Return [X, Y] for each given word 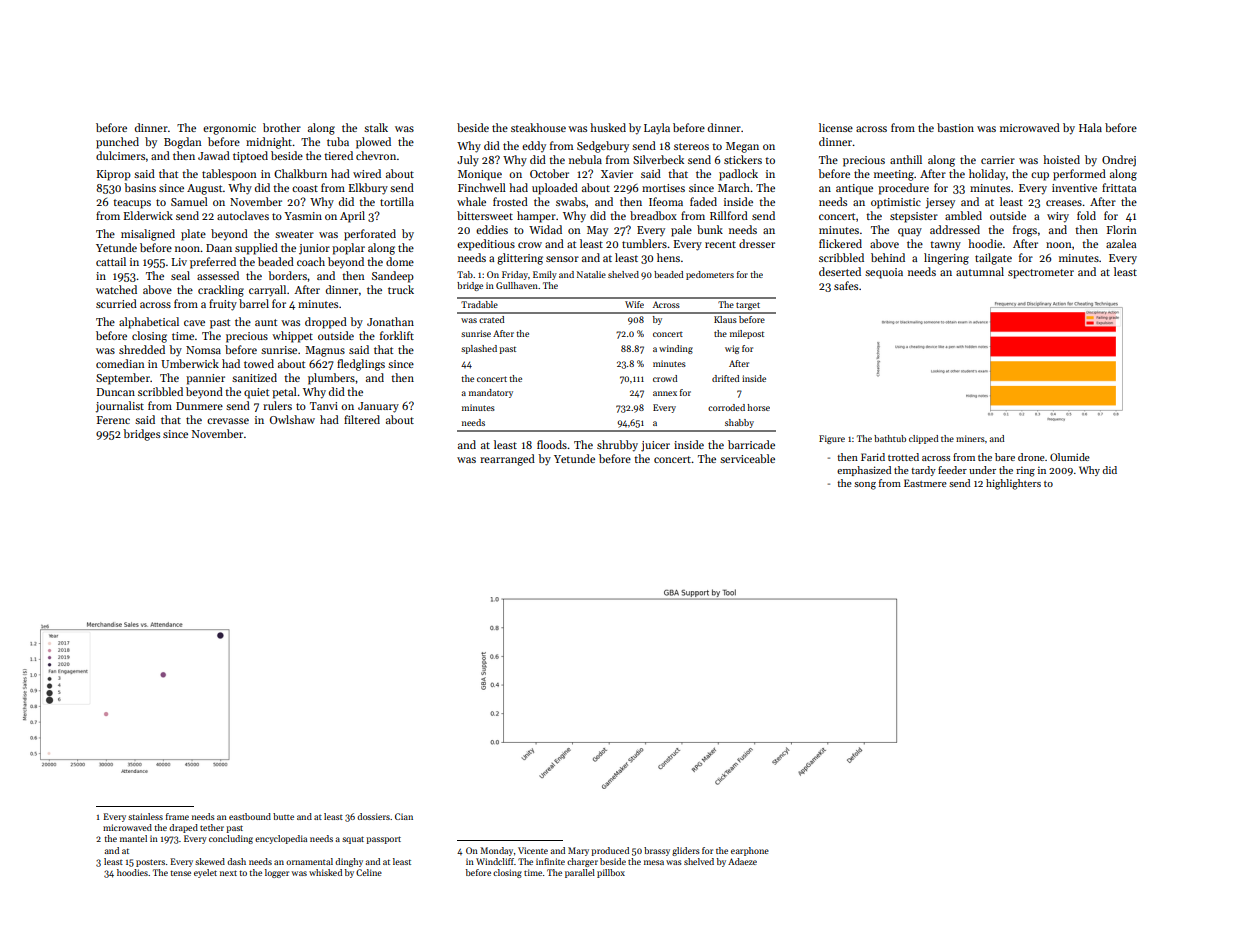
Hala [1090, 127]
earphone [750, 851]
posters [150, 863]
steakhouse [538, 127]
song [865, 486]
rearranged [507, 460]
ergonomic [229, 129]
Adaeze [742, 861]
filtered [362, 419]
